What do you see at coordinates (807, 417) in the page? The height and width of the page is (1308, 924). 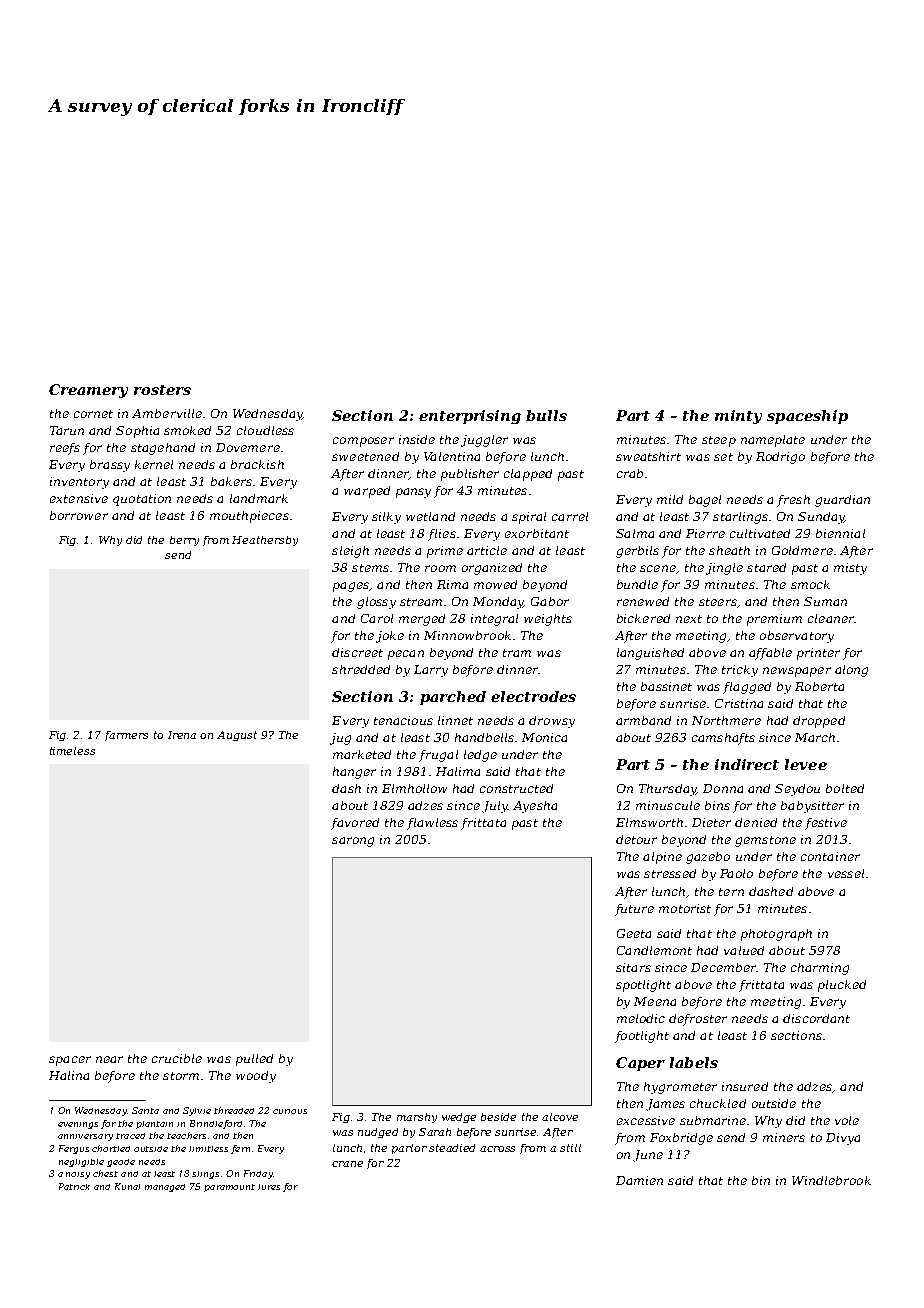 I see `spaceship` at bounding box center [807, 417].
